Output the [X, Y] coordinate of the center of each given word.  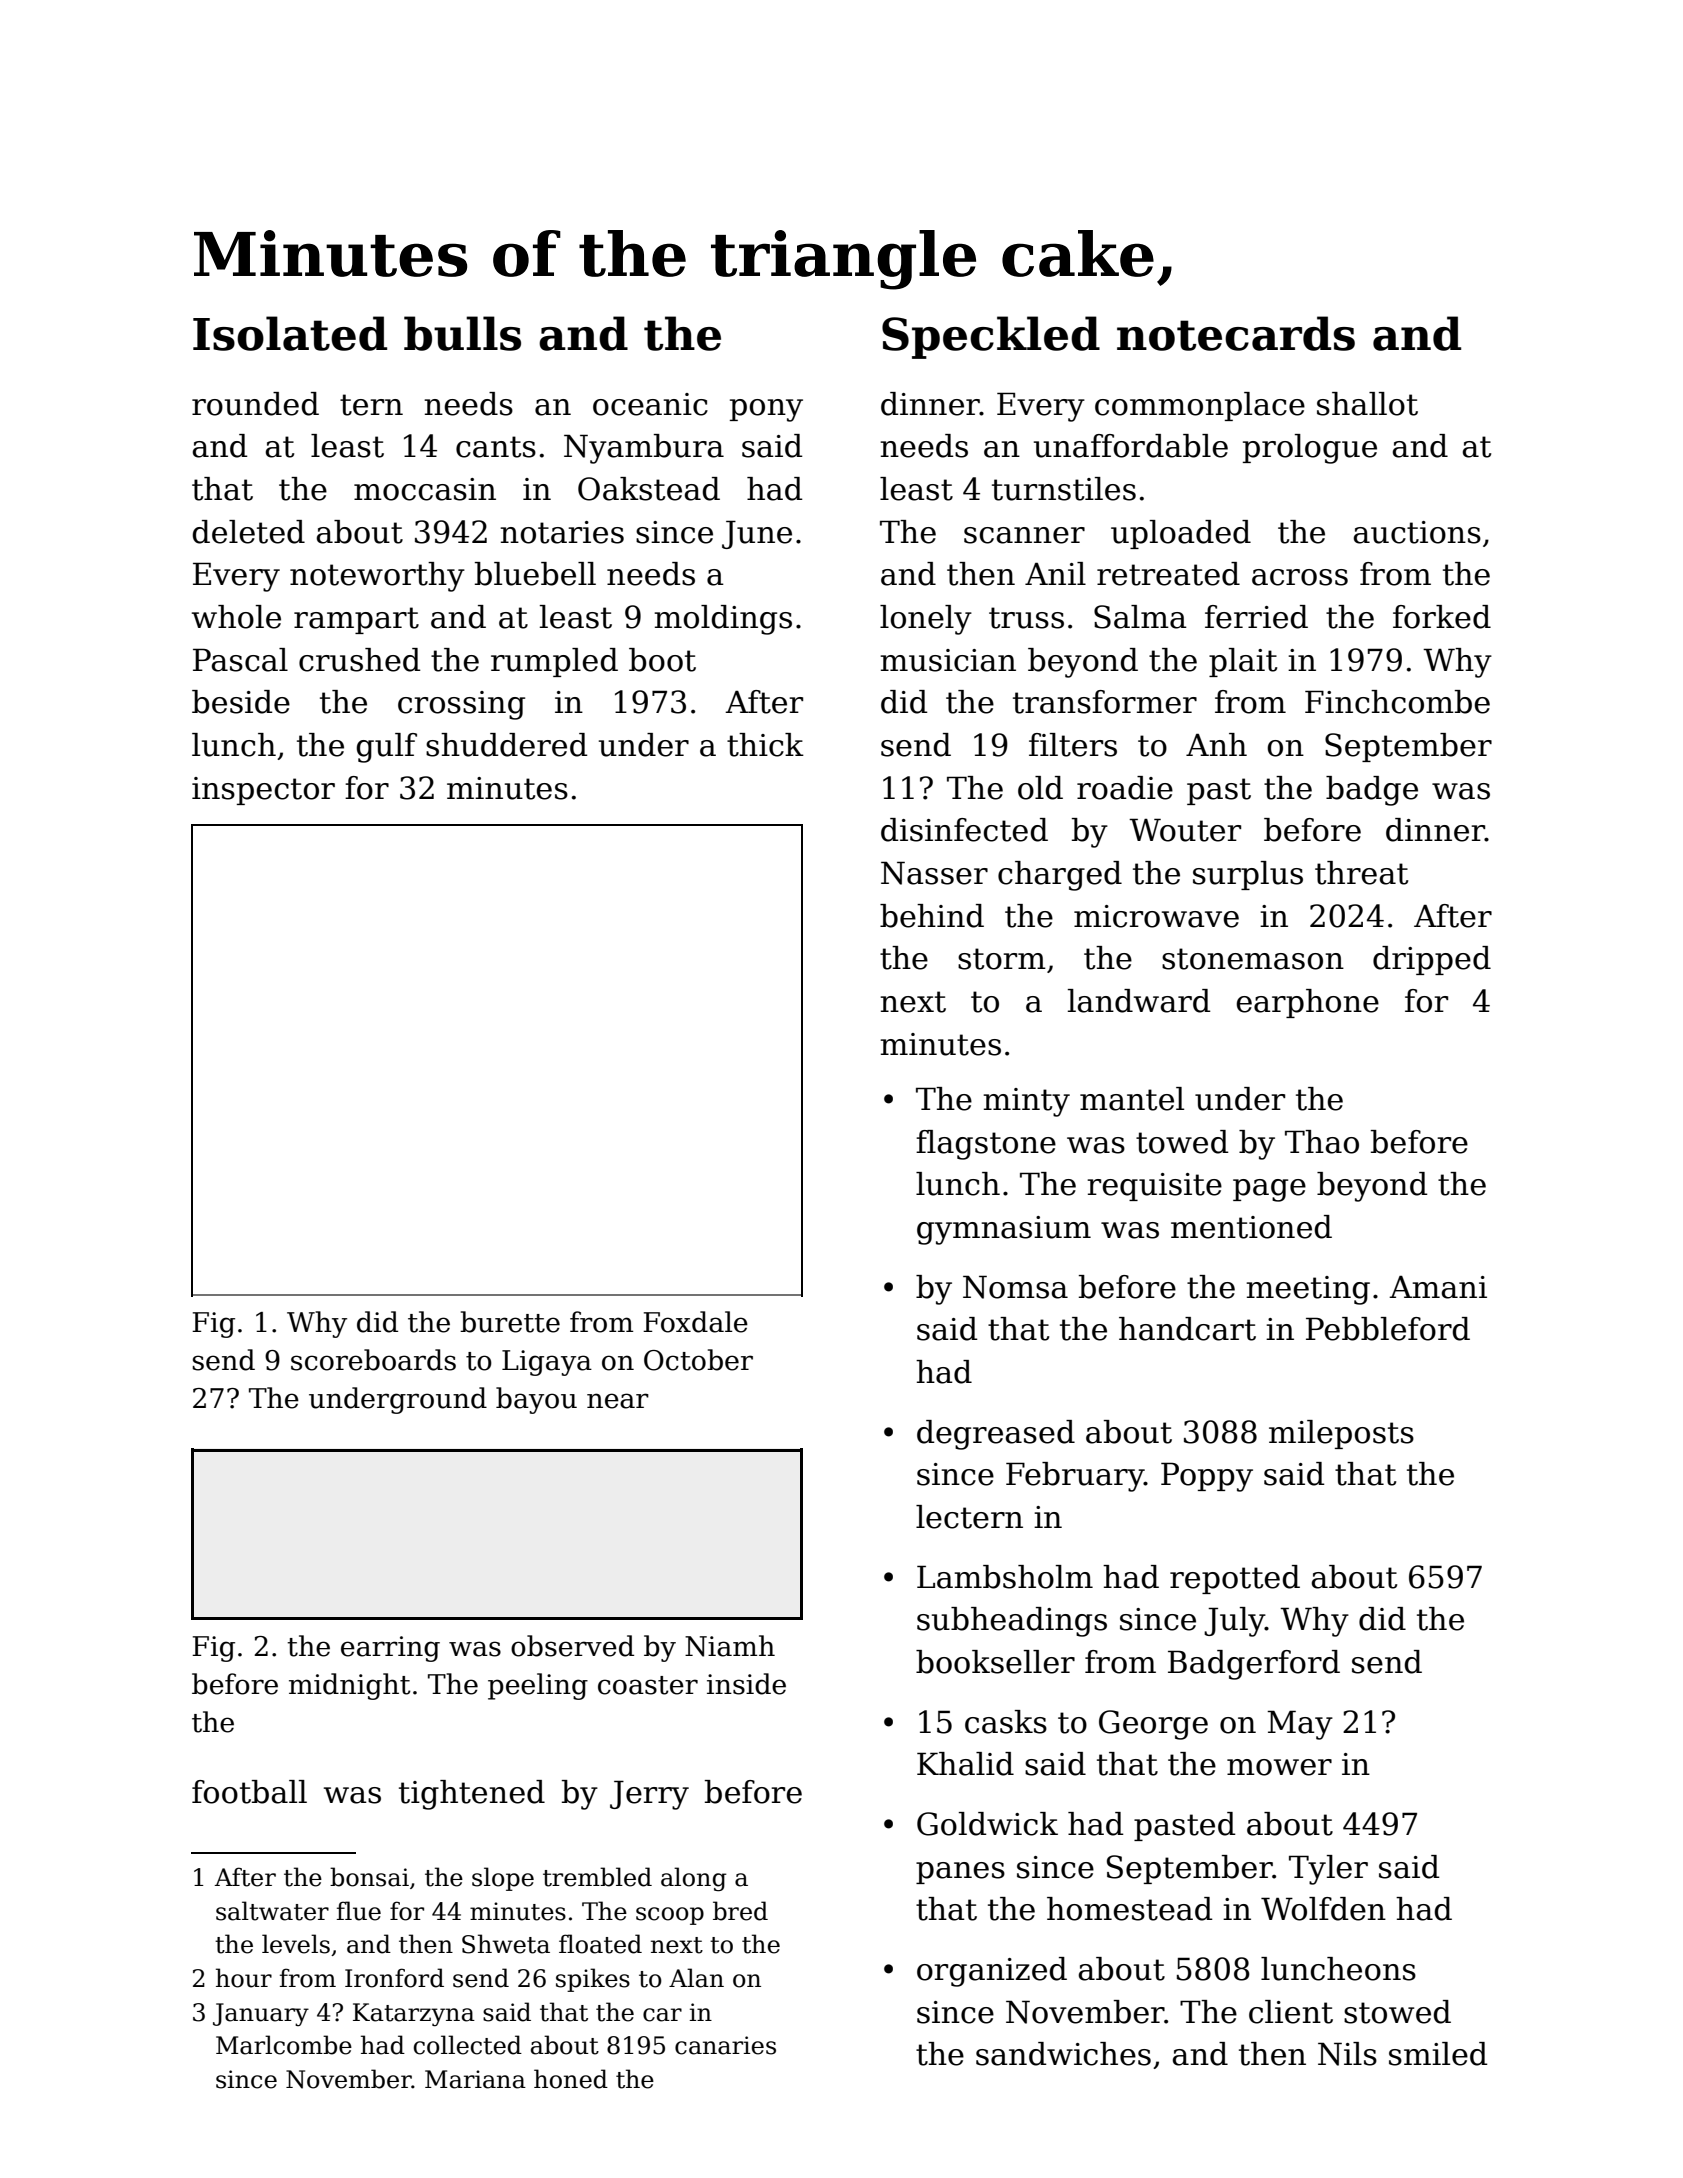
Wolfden [1323, 1909]
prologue [1310, 449]
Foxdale [695, 1322]
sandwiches [1063, 2054]
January [261, 2014]
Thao [1322, 1142]
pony [766, 410]
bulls [462, 333]
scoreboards [373, 1360]
